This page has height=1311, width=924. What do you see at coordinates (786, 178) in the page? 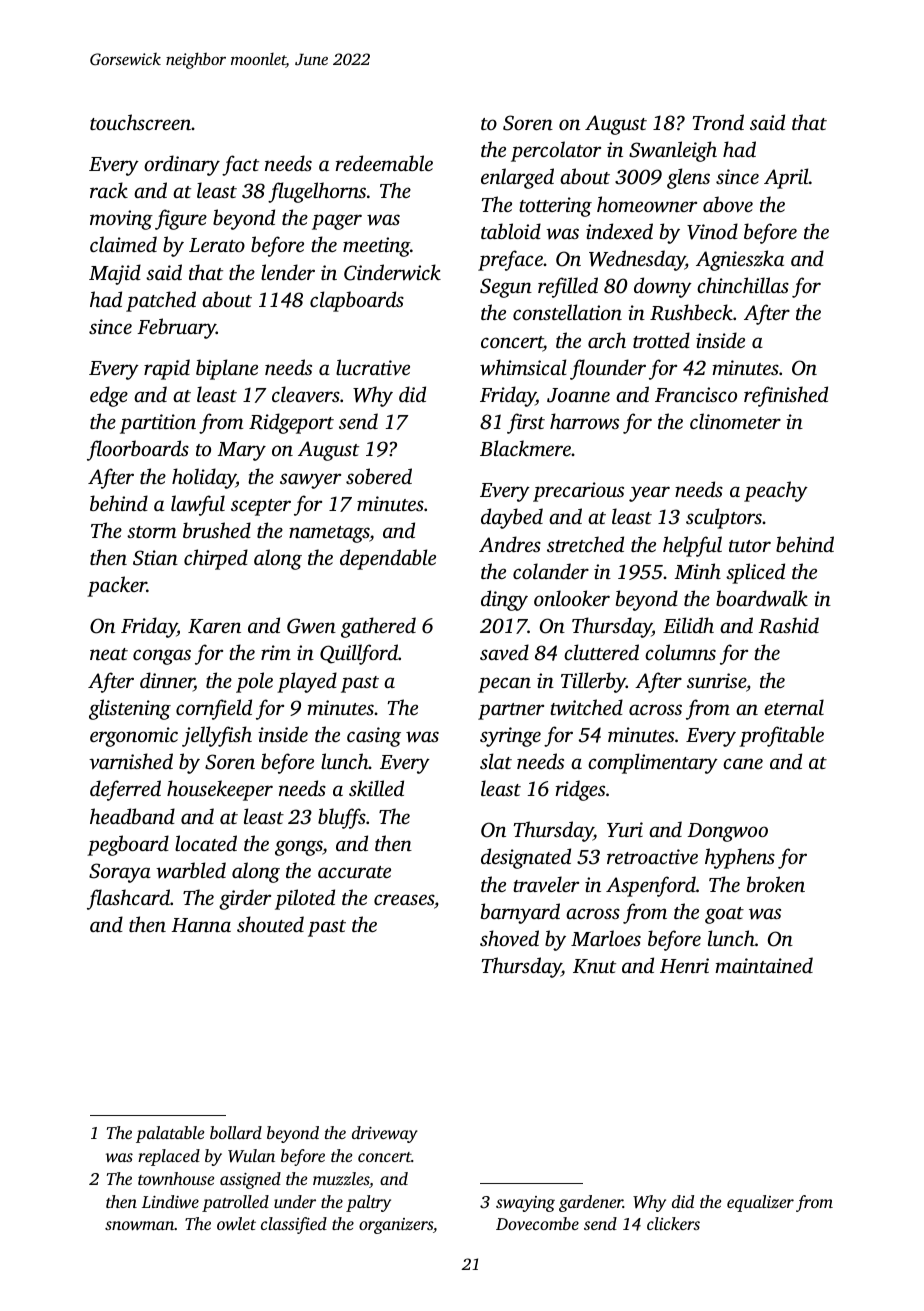
I see `April` at bounding box center [786, 178].
